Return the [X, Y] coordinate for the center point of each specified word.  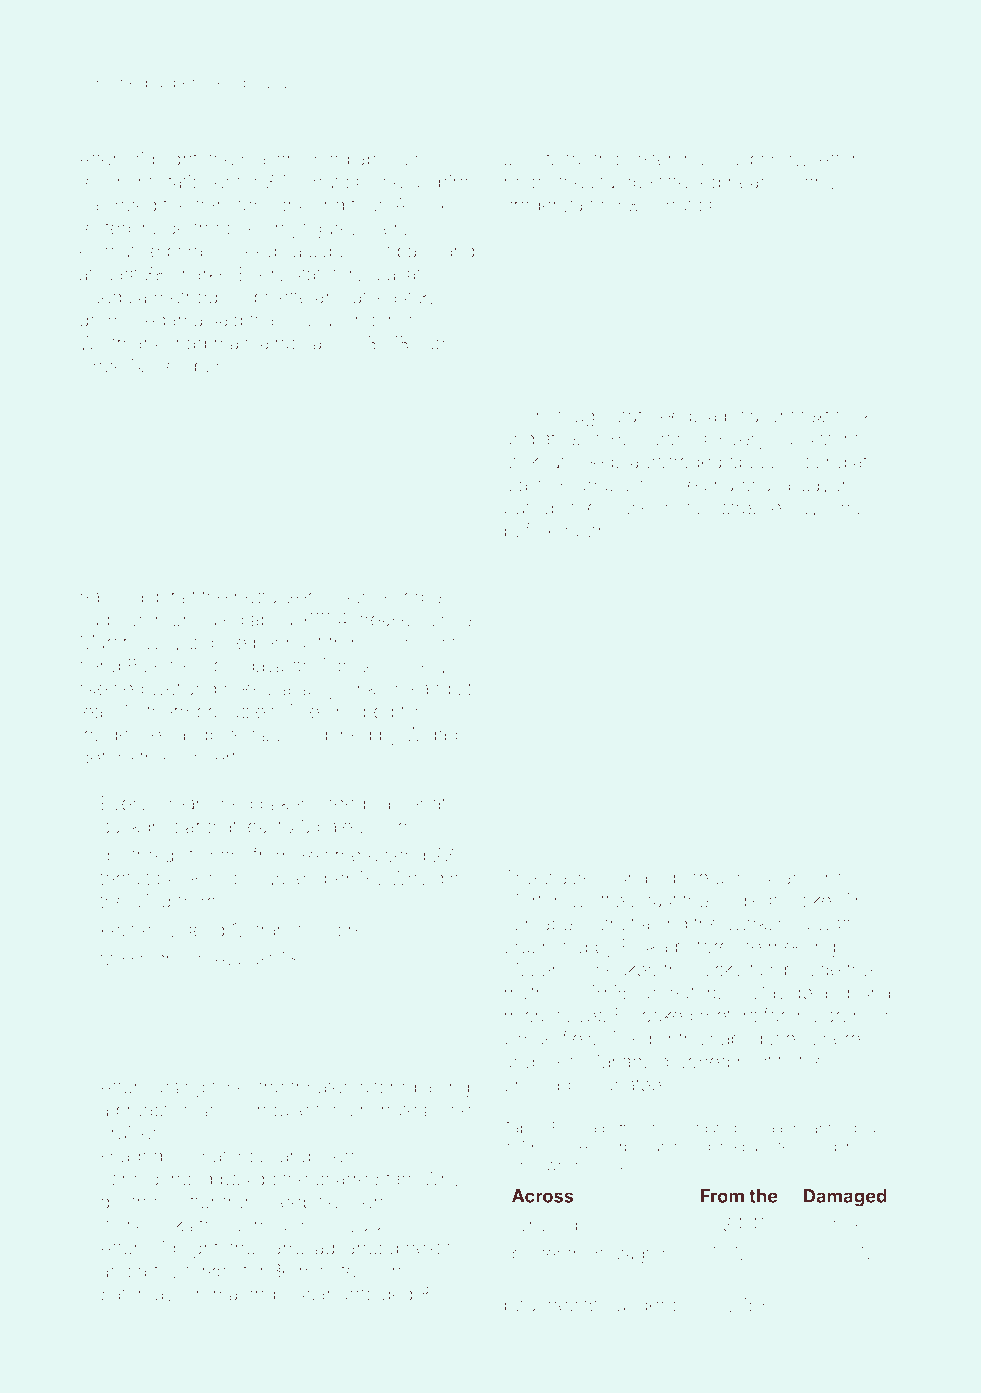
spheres [835, 1040]
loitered [386, 1086]
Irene [122, 1178]
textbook [836, 415]
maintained [260, 343]
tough [581, 417]
